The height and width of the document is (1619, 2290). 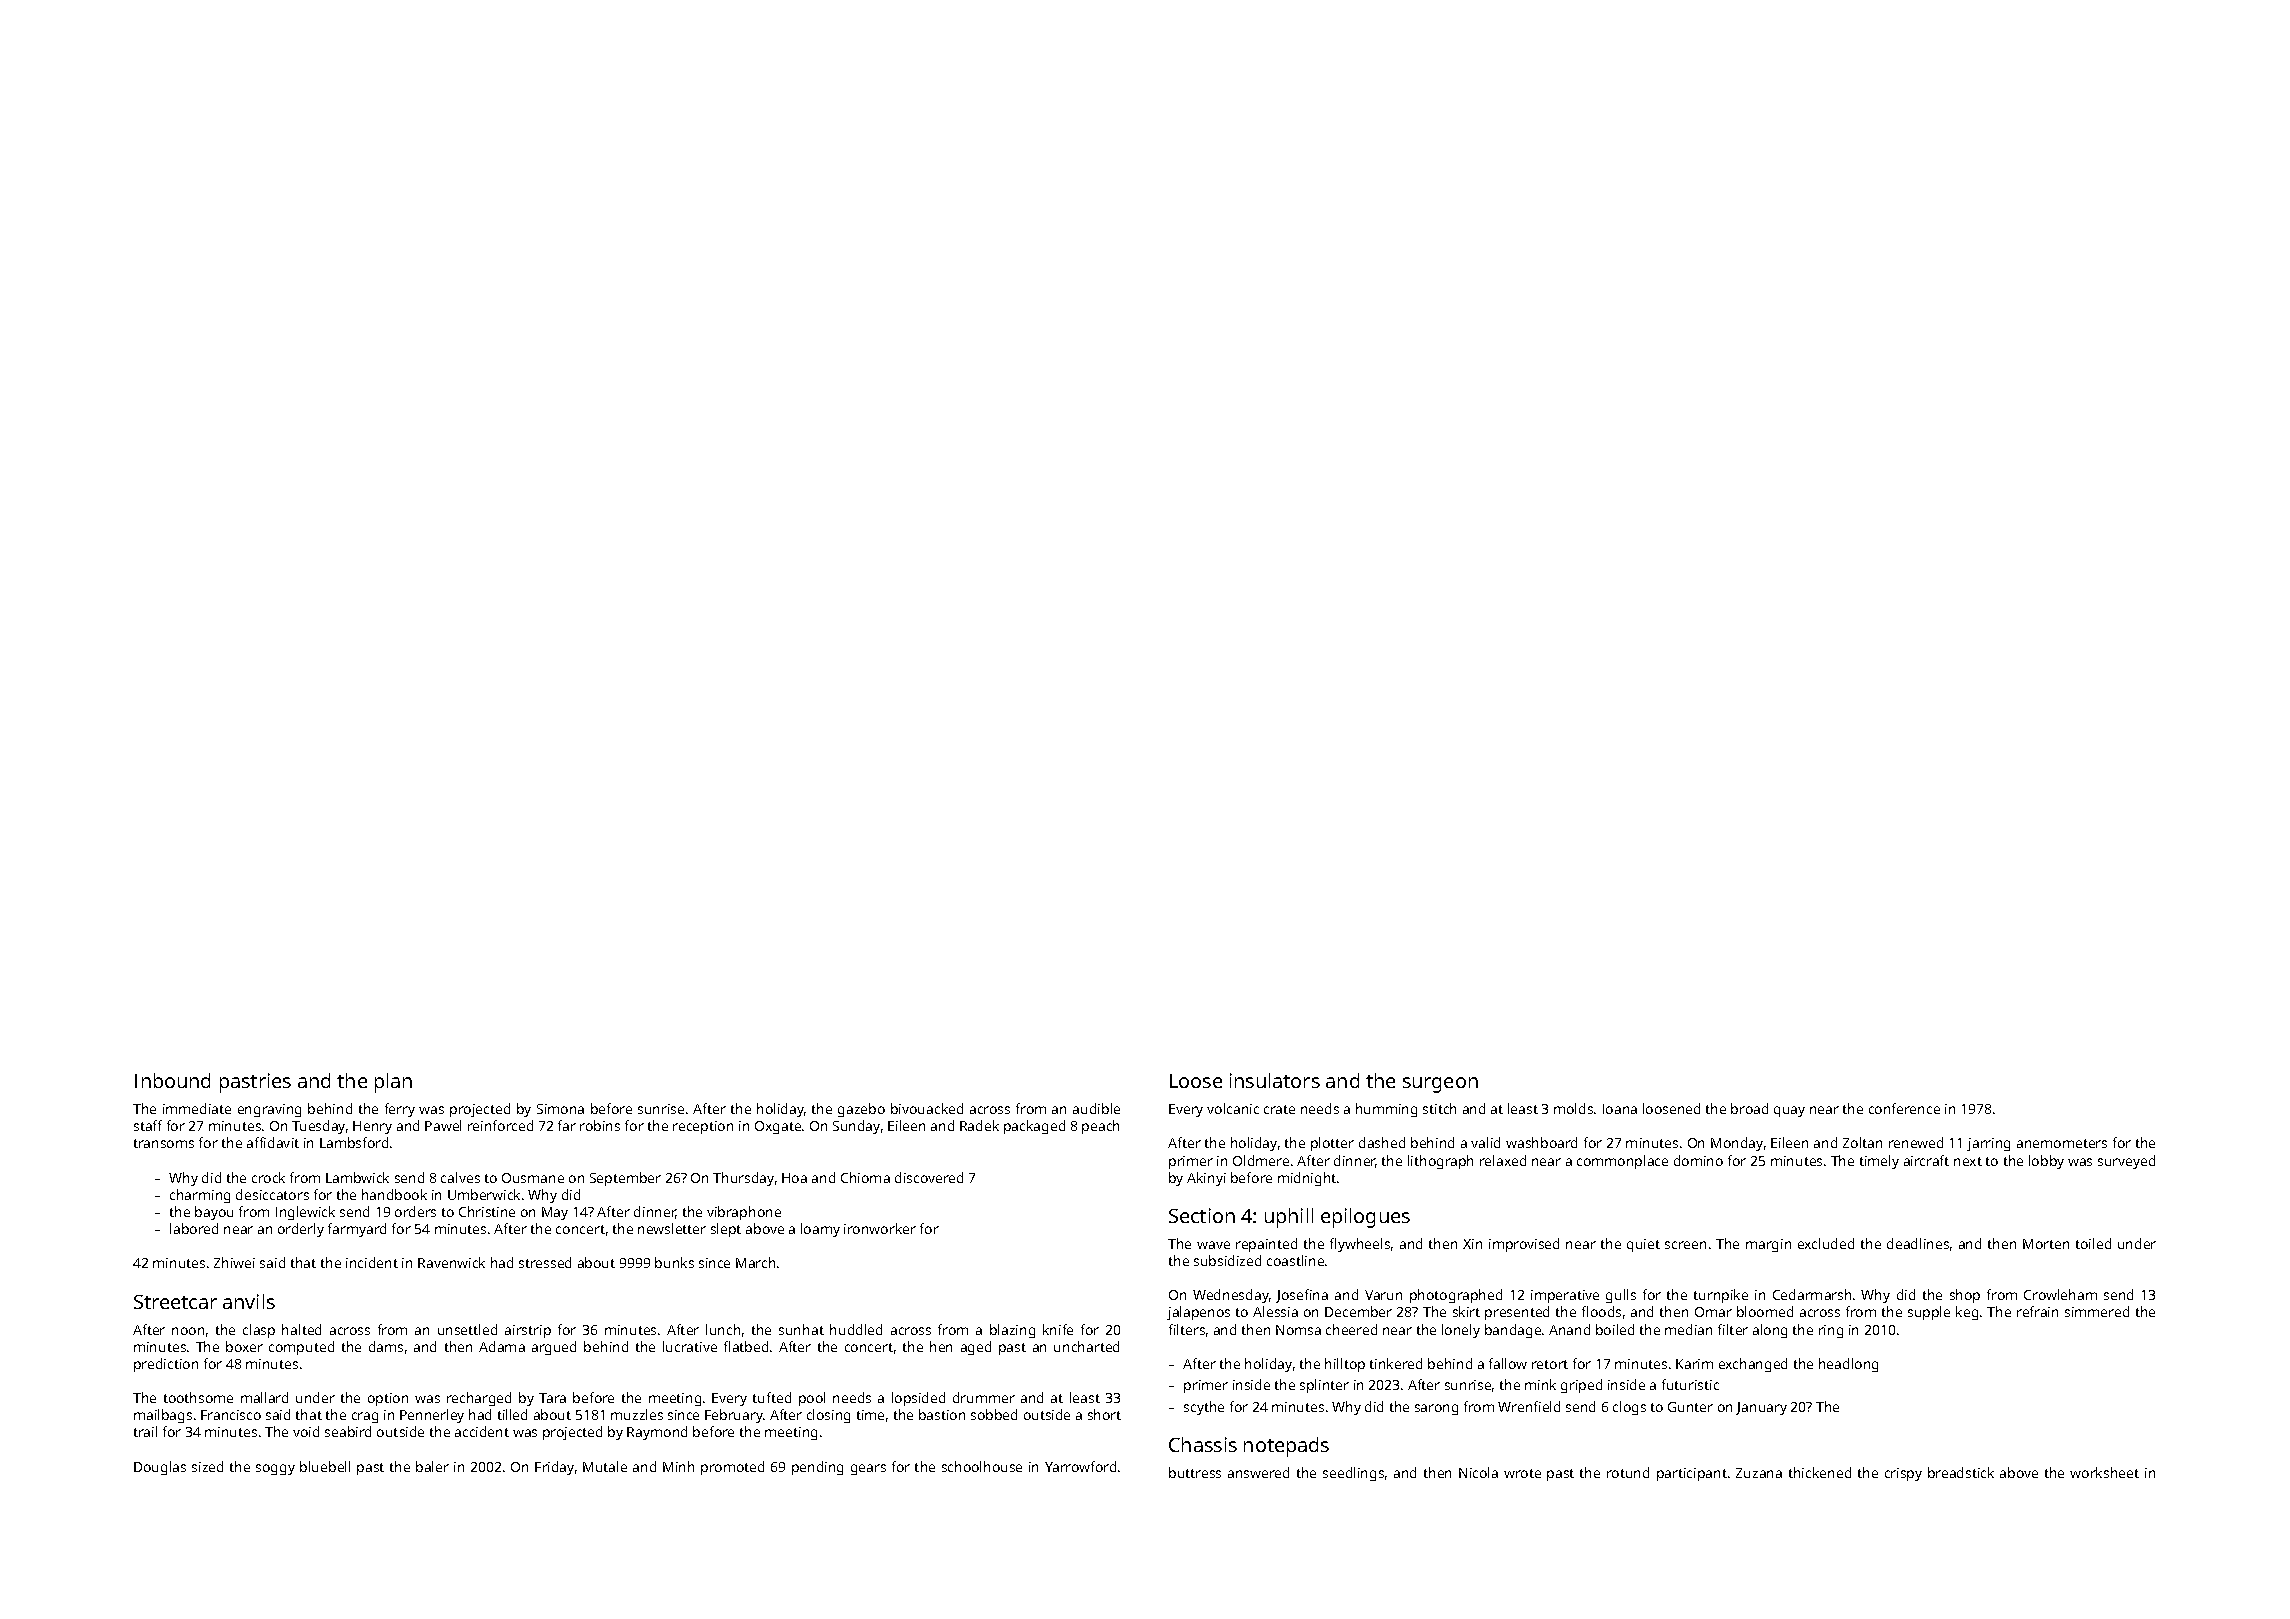 What do you see at coordinates (1332, 1144) in the document?
I see `plotter` at bounding box center [1332, 1144].
